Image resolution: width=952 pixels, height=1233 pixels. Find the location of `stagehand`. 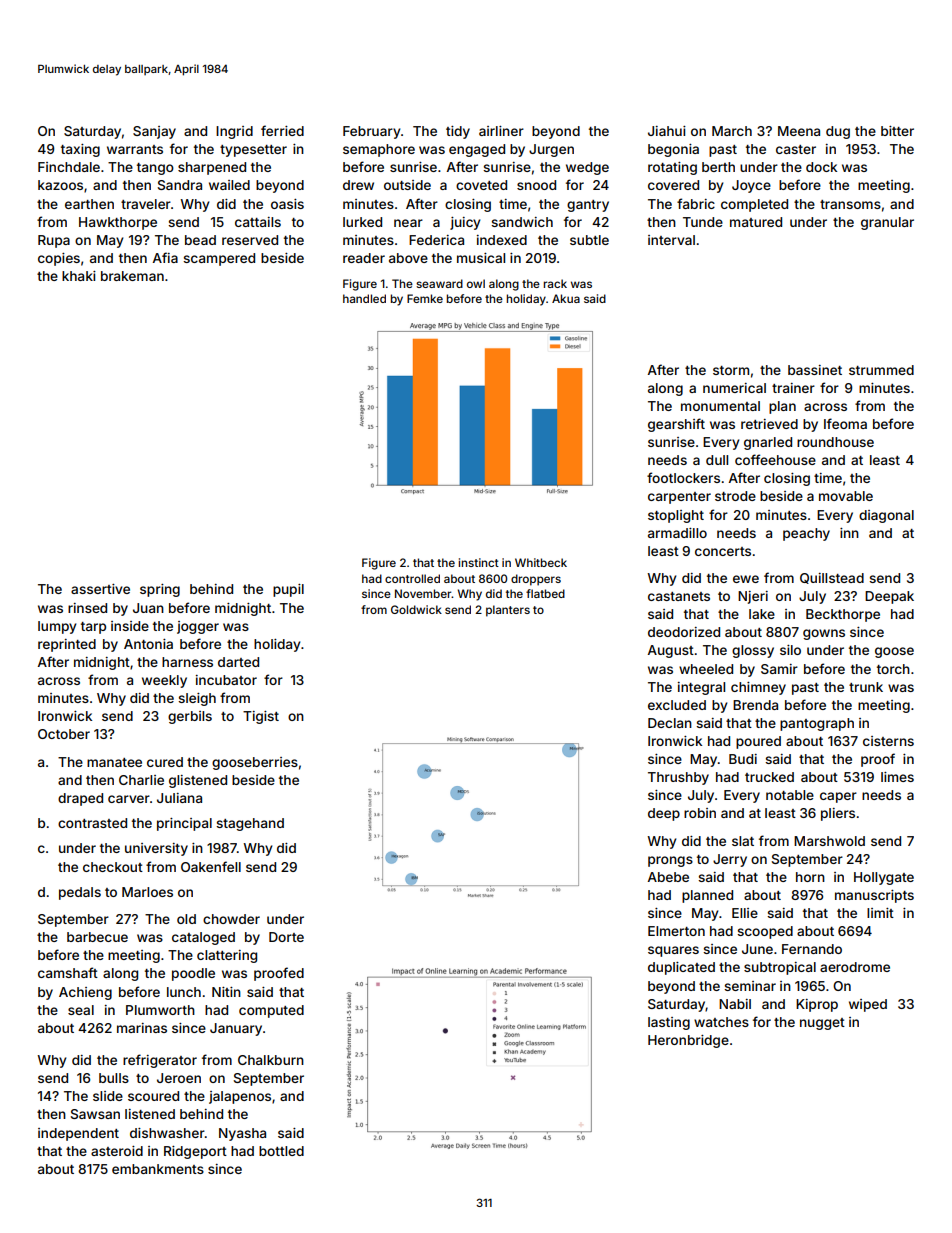

stagehand is located at coordinates (250, 824).
